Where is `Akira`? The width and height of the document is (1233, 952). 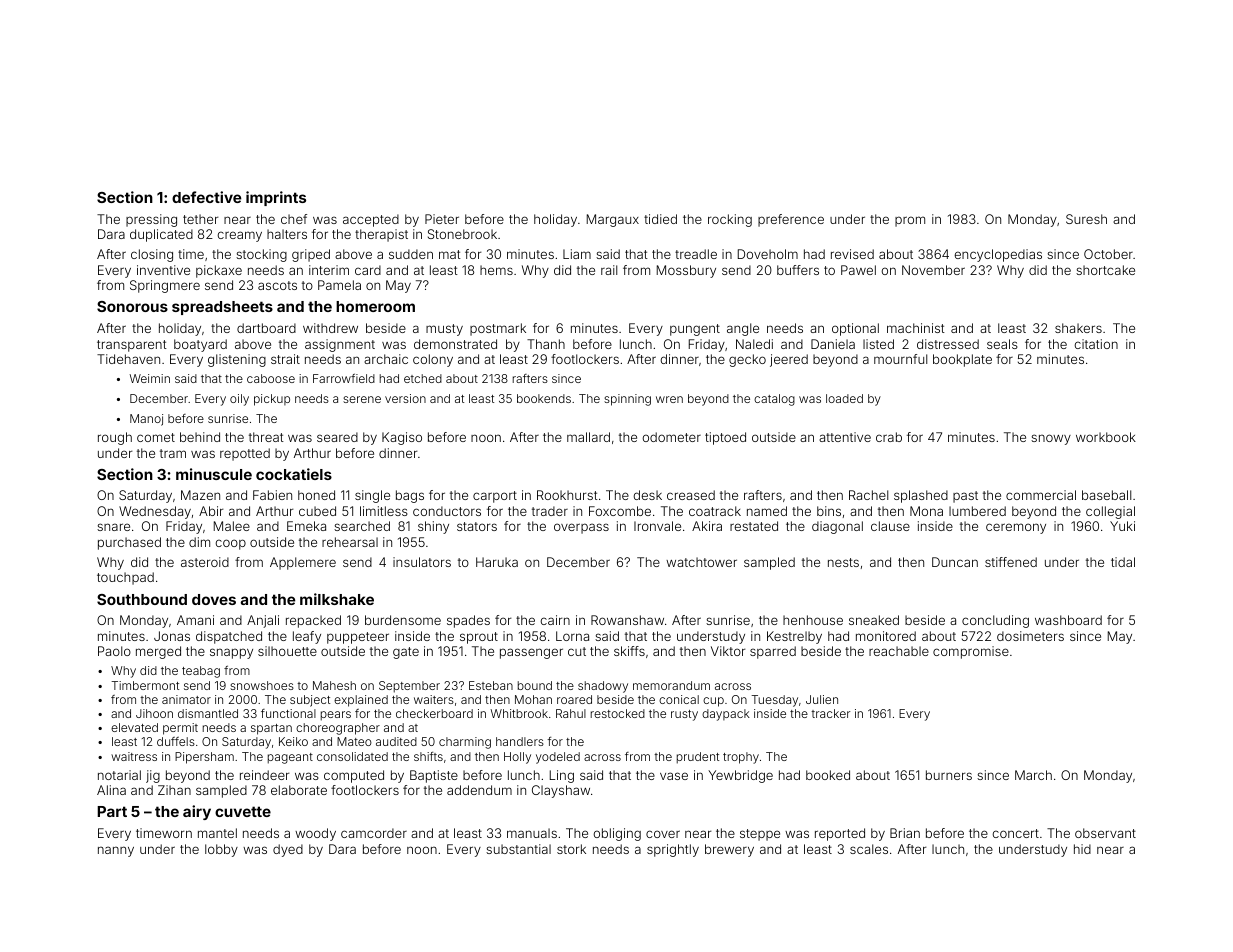 Akira is located at coordinates (707, 526).
